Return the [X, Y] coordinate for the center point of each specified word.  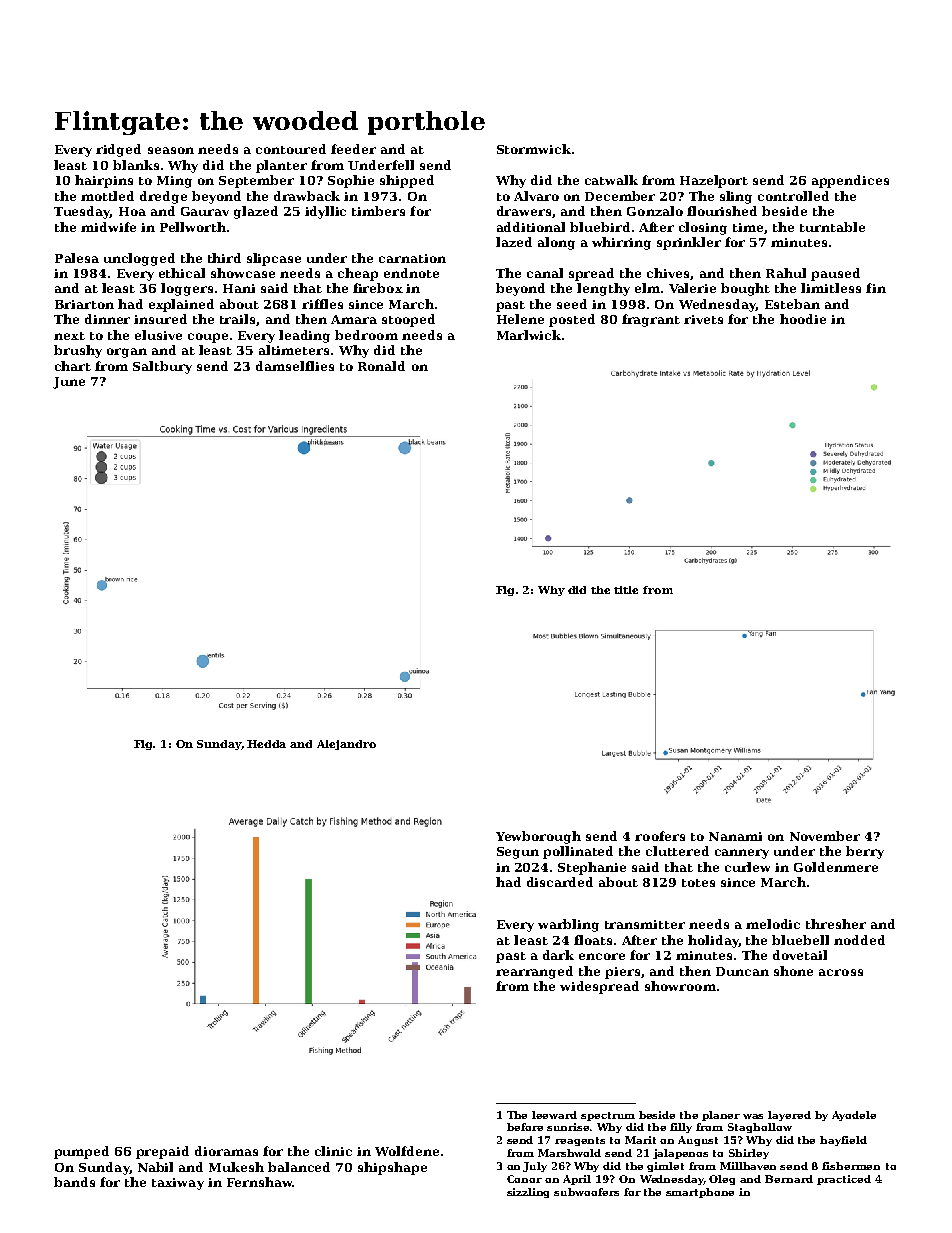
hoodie [803, 319]
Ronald [381, 366]
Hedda [266, 744]
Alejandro [346, 745]
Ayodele [854, 1116]
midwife [108, 227]
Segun [518, 853]
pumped [81, 1152]
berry [865, 852]
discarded [560, 882]
